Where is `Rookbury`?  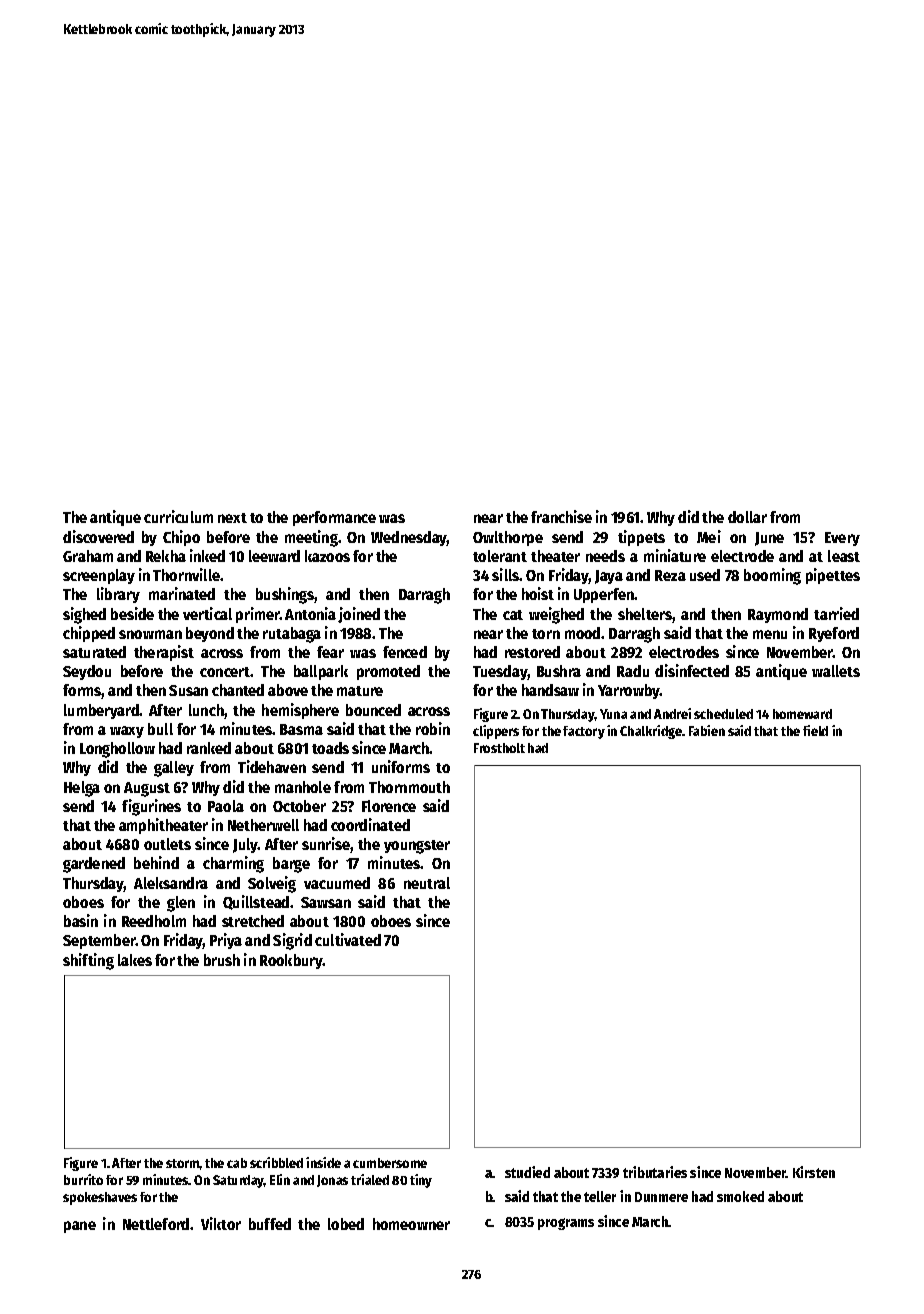
Rookbury is located at coordinates (291, 961).
